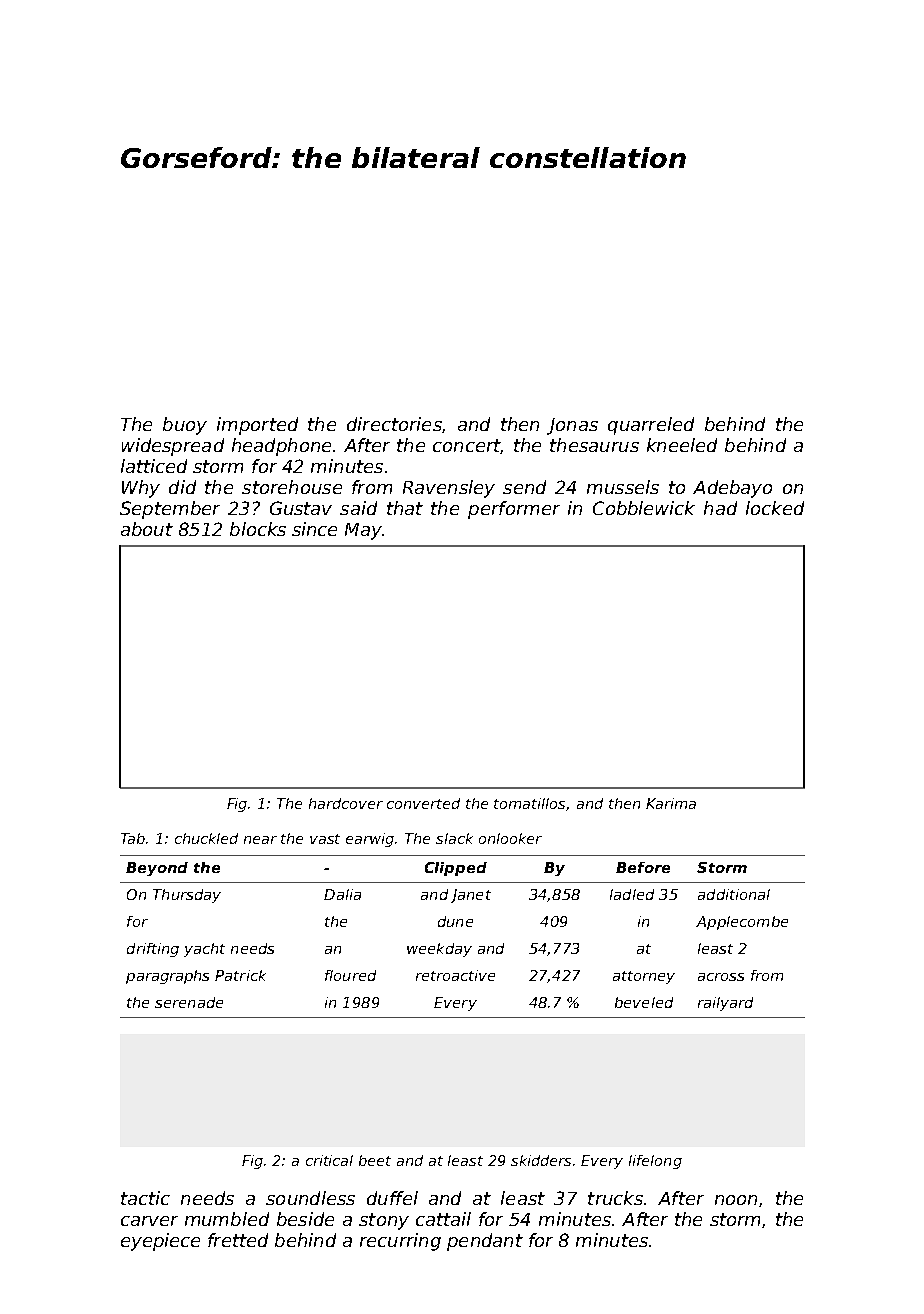 This screenshot has width=924, height=1314. Describe the element at coordinates (736, 1200) in the screenshot. I see `noon` at that location.
